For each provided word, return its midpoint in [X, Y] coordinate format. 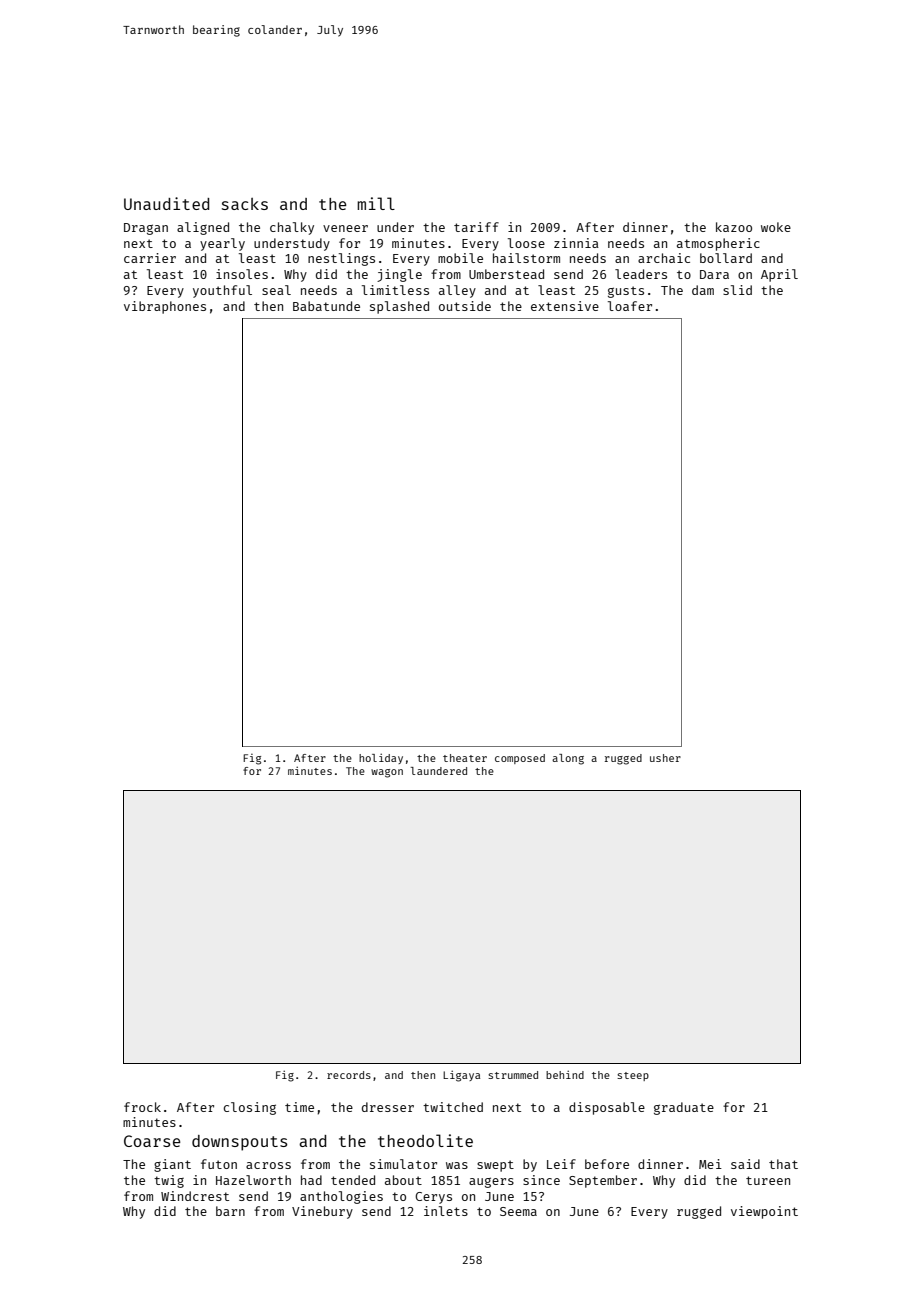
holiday [381, 758]
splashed [399, 307]
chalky [292, 228]
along [568, 759]
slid [737, 290]
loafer [630, 306]
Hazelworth [253, 1180]
